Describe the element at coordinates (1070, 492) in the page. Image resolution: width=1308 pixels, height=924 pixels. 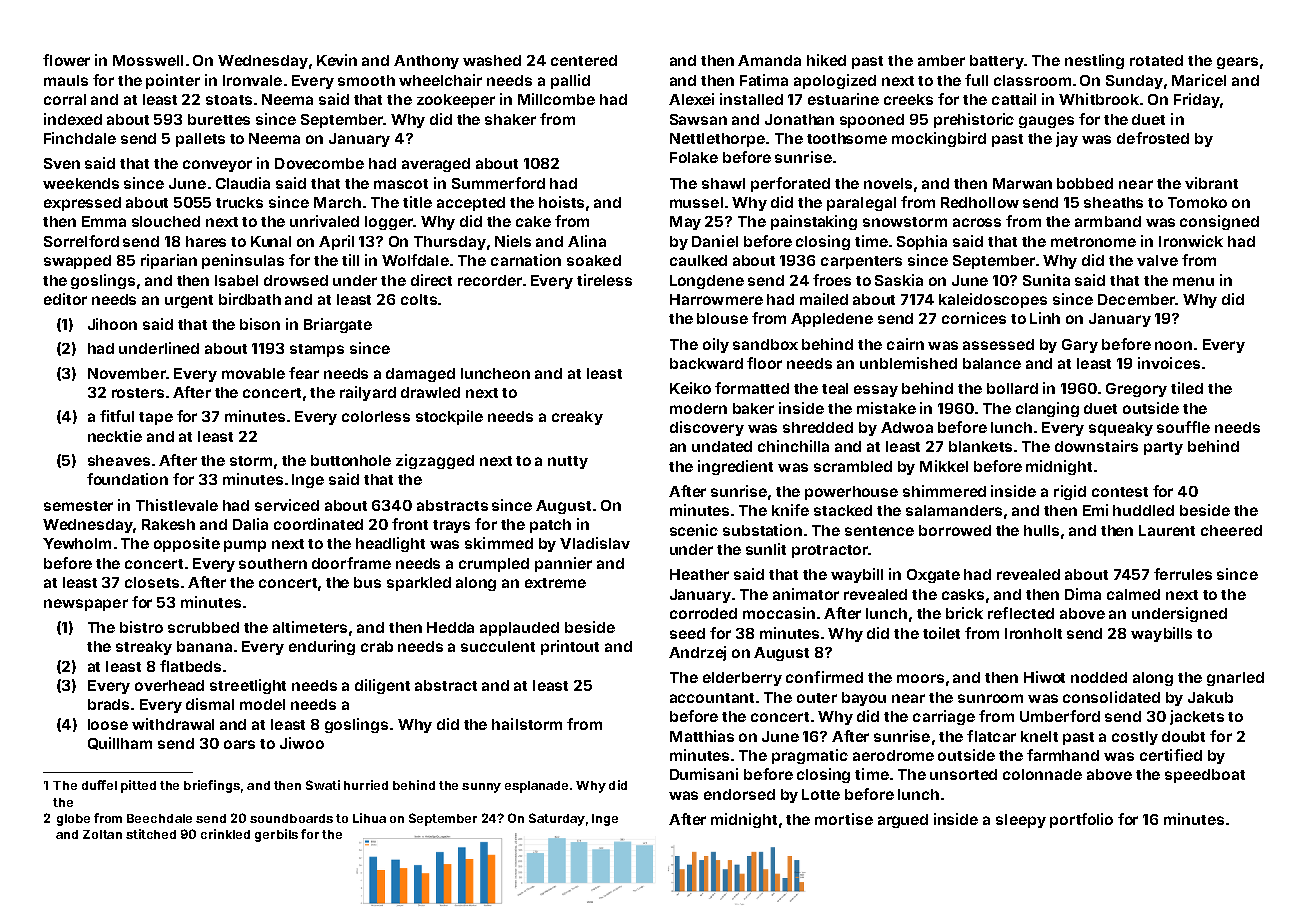
I see `rigid` at that location.
